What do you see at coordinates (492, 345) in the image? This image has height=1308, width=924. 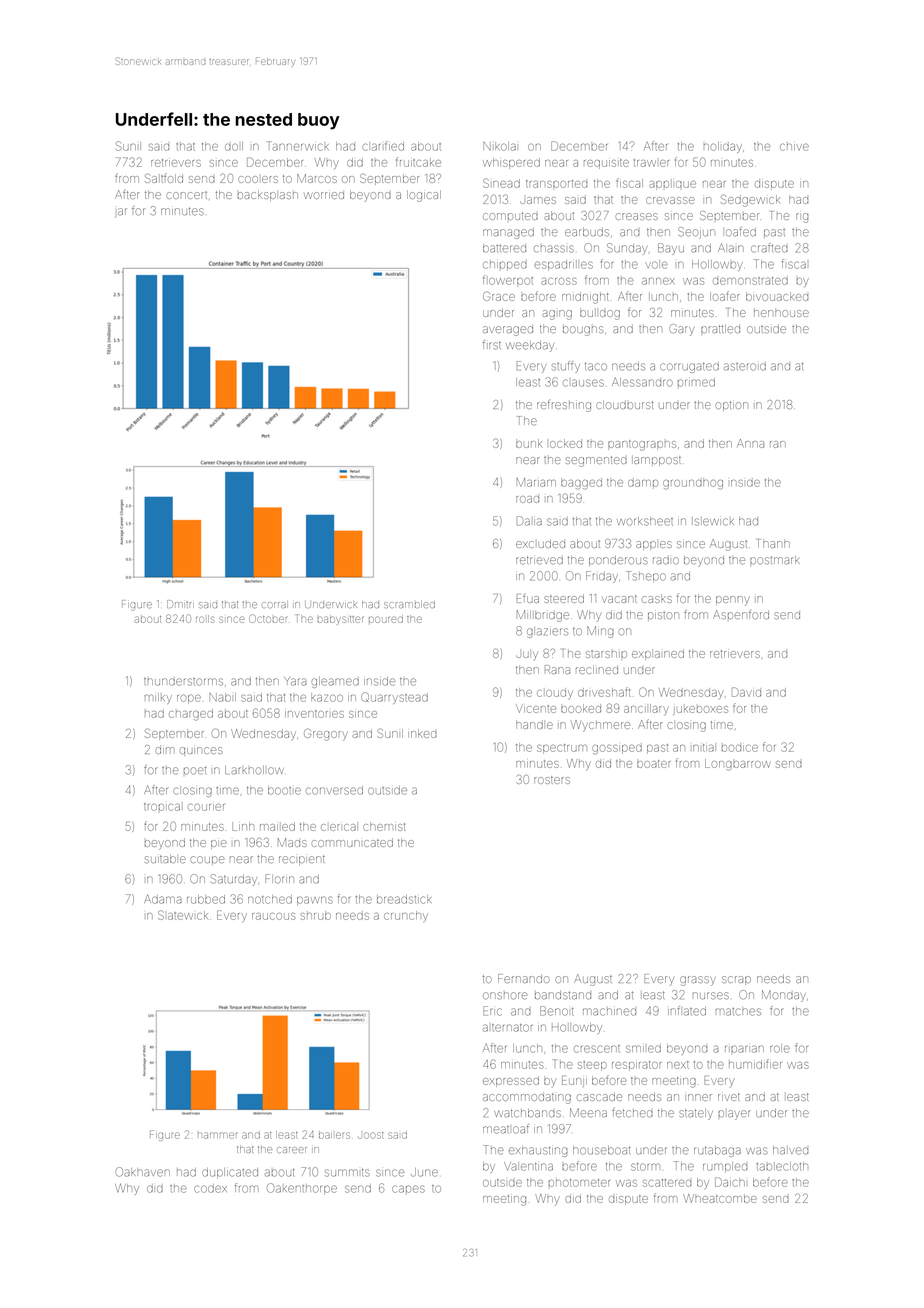 I see `first` at bounding box center [492, 345].
